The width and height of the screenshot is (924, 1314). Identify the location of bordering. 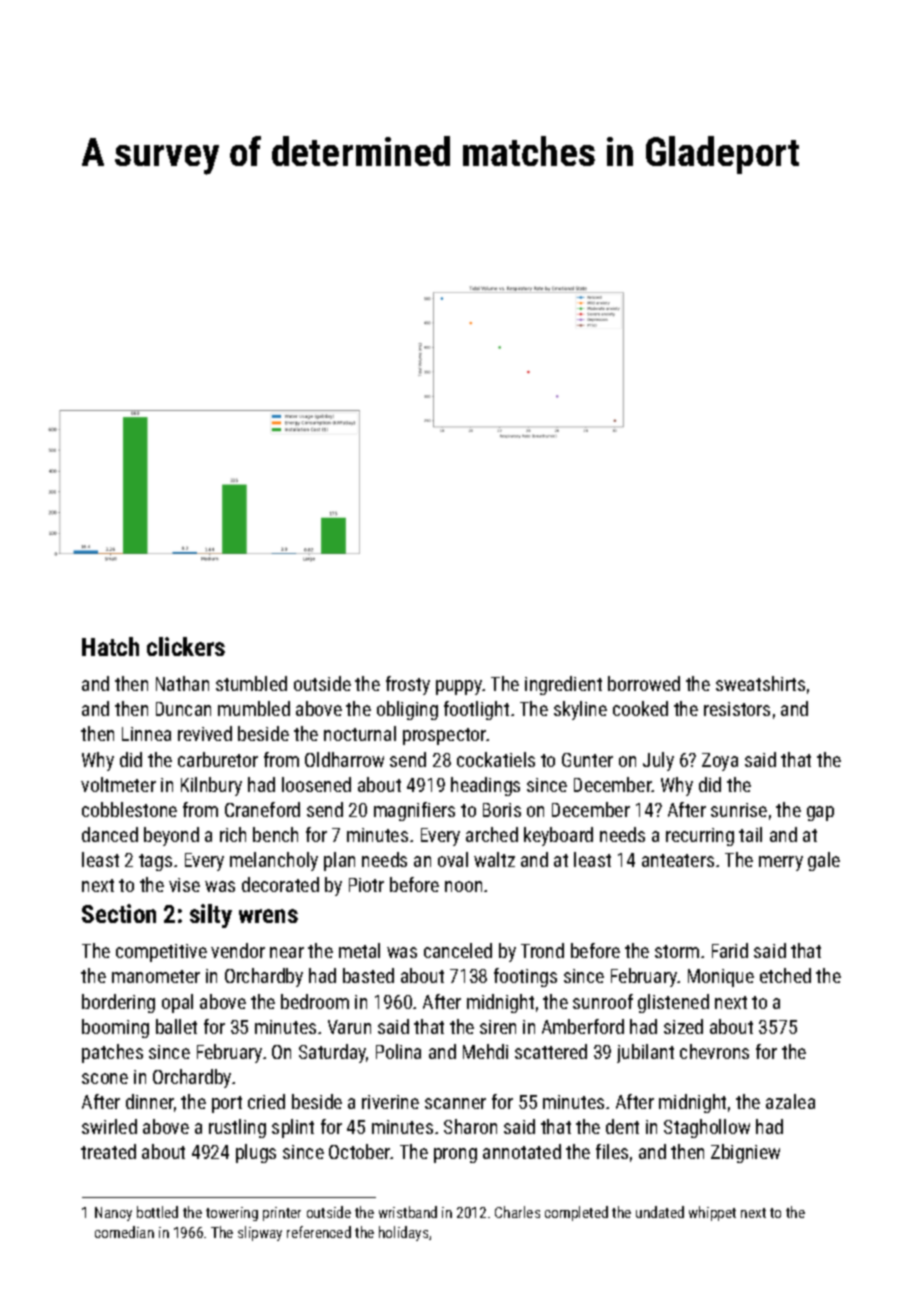
(118, 1003).
